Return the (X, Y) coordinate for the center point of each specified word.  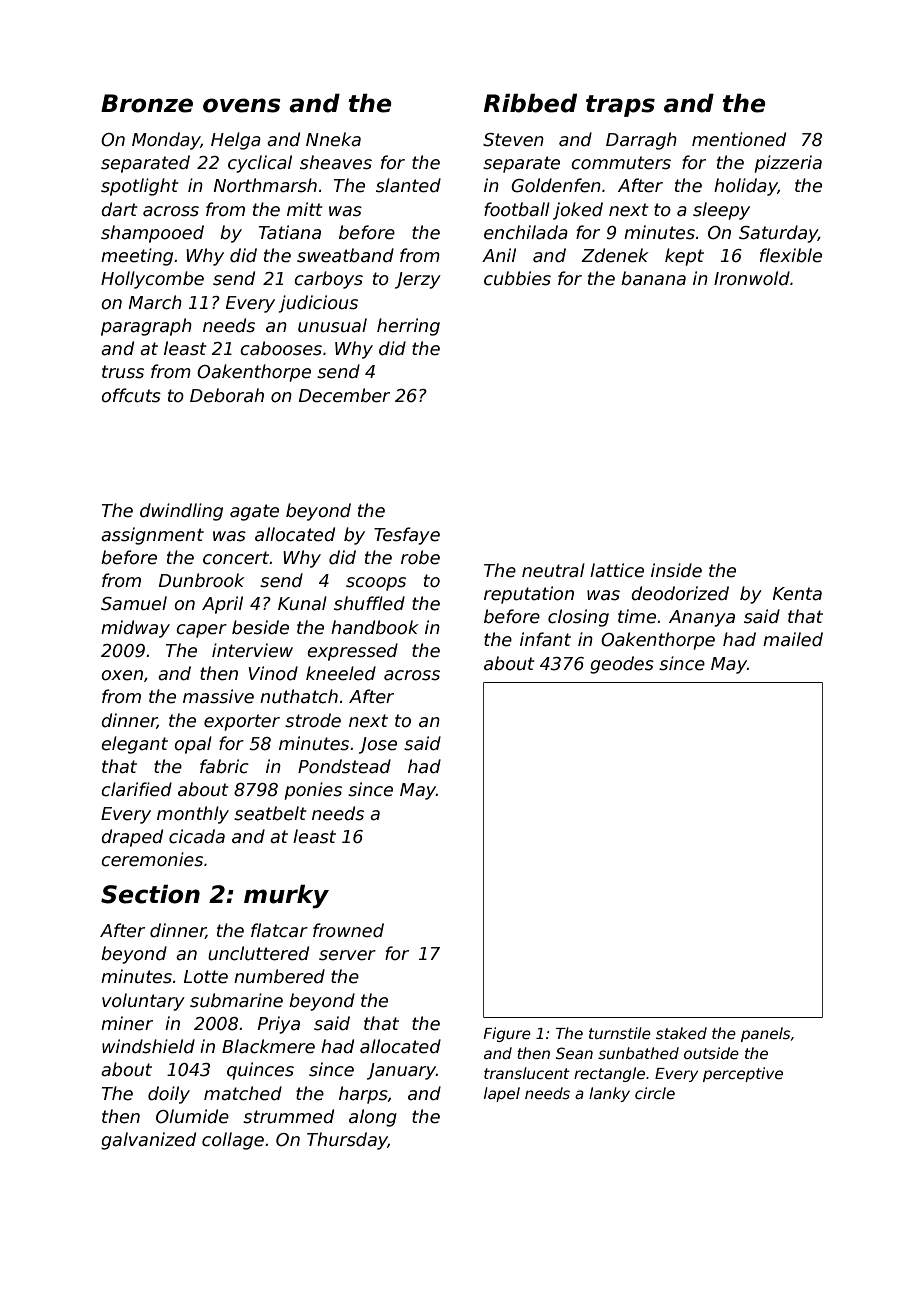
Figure (507, 1034)
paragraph (146, 327)
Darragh (641, 141)
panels (765, 1034)
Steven (513, 140)
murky (286, 896)
